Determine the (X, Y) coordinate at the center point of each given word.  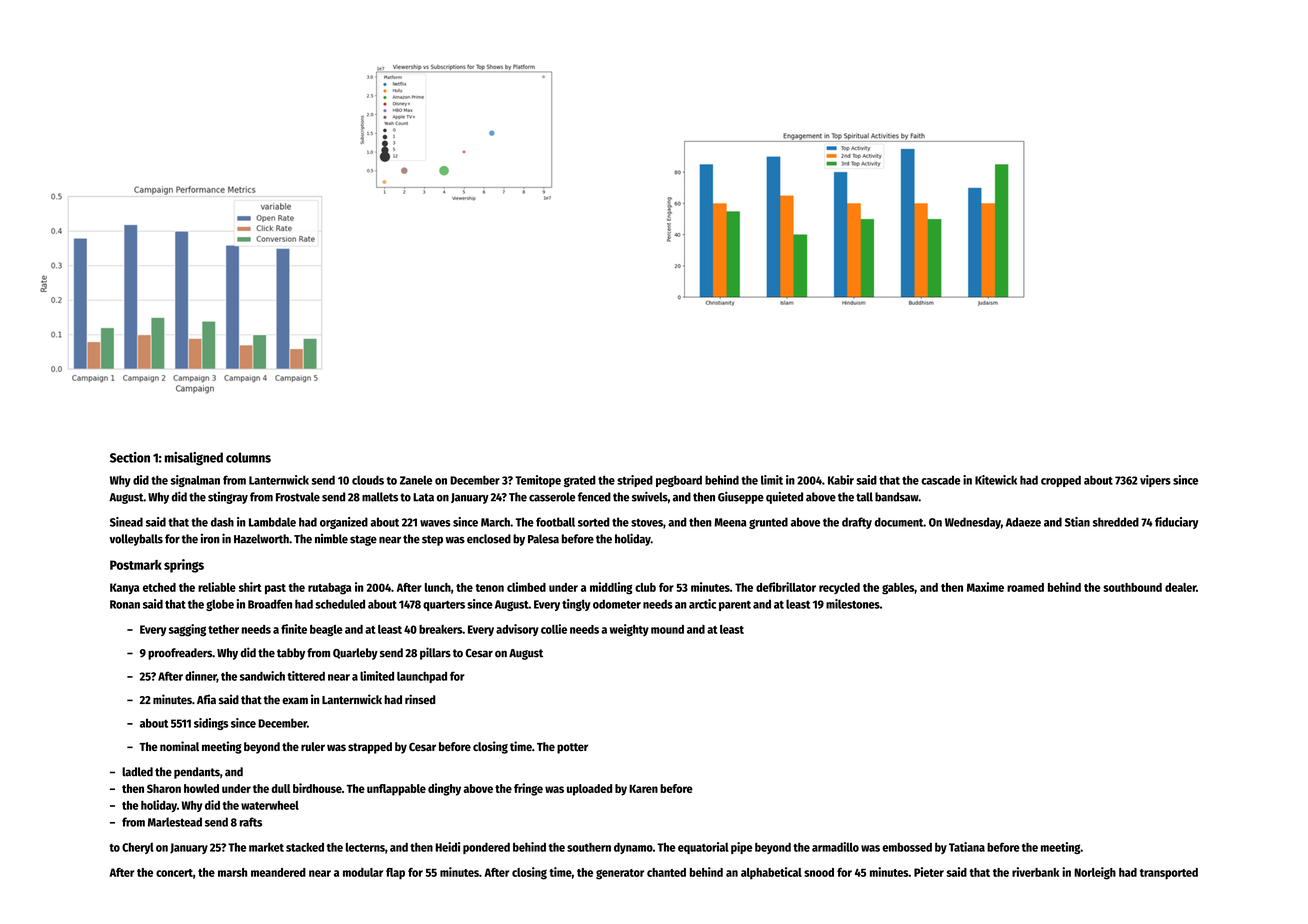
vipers (1155, 481)
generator (620, 874)
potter (572, 748)
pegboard (679, 481)
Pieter (929, 872)
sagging (187, 630)
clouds (368, 480)
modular (363, 872)
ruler (313, 746)
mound (667, 629)
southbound (1132, 587)
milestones (853, 604)
